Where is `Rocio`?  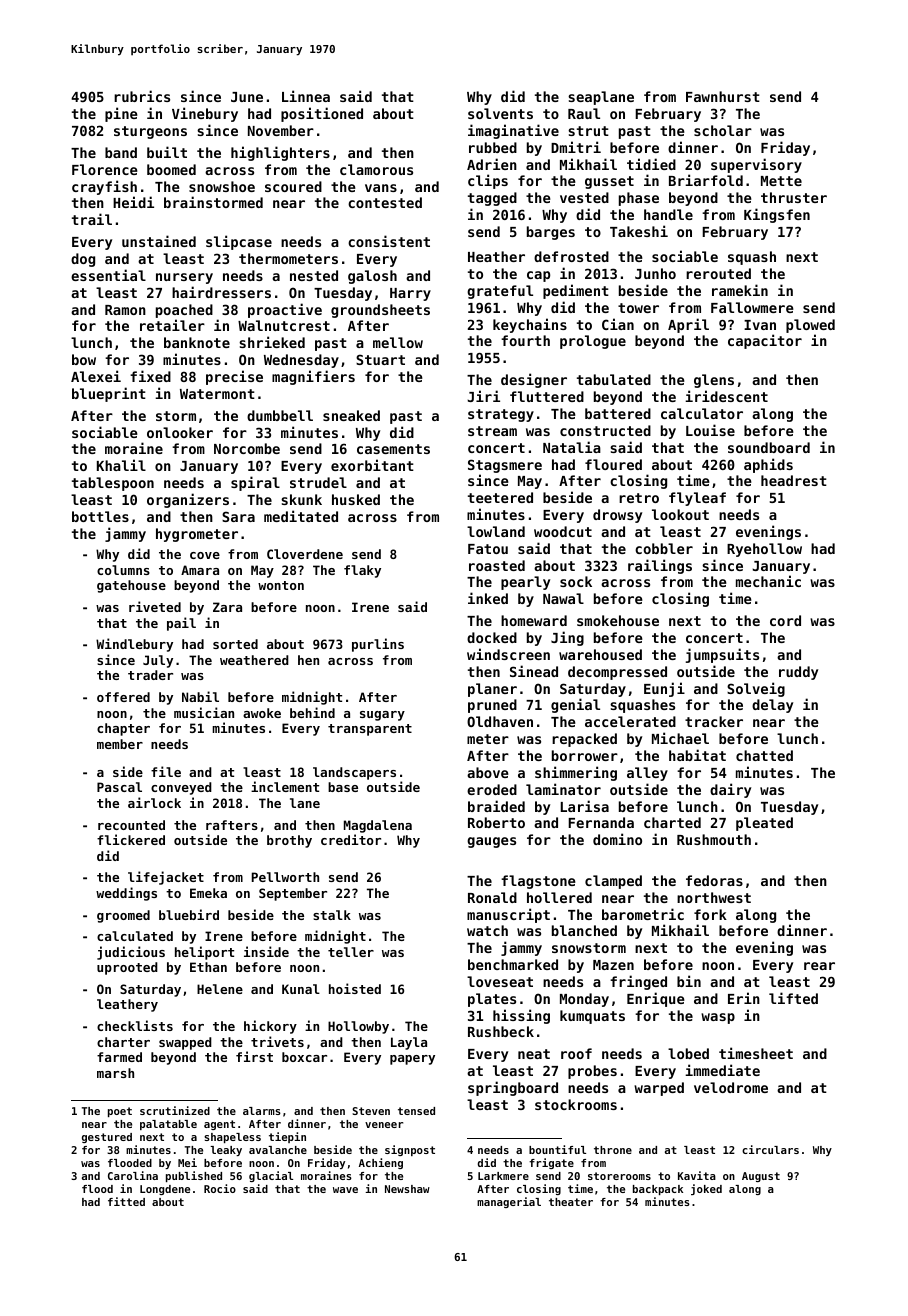
Rocio is located at coordinates (220, 1188).
